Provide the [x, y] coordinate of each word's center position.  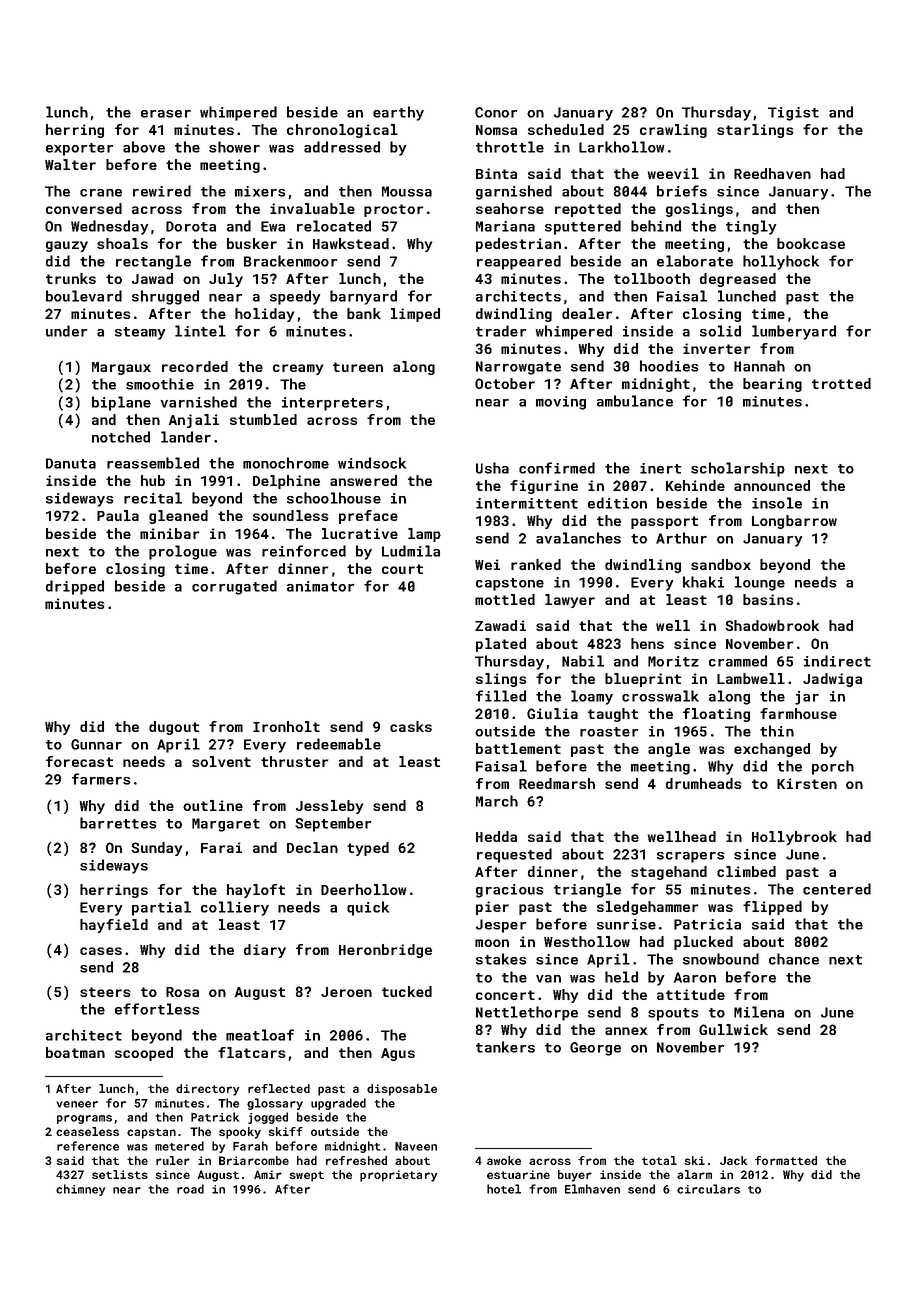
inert [660, 468]
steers [105, 992]
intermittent [527, 503]
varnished [199, 402]
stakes [501, 959]
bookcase [811, 243]
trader [501, 331]
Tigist [793, 114]
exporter [80, 149]
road [190, 1189]
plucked [703, 943]
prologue [183, 552]
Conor [496, 112]
